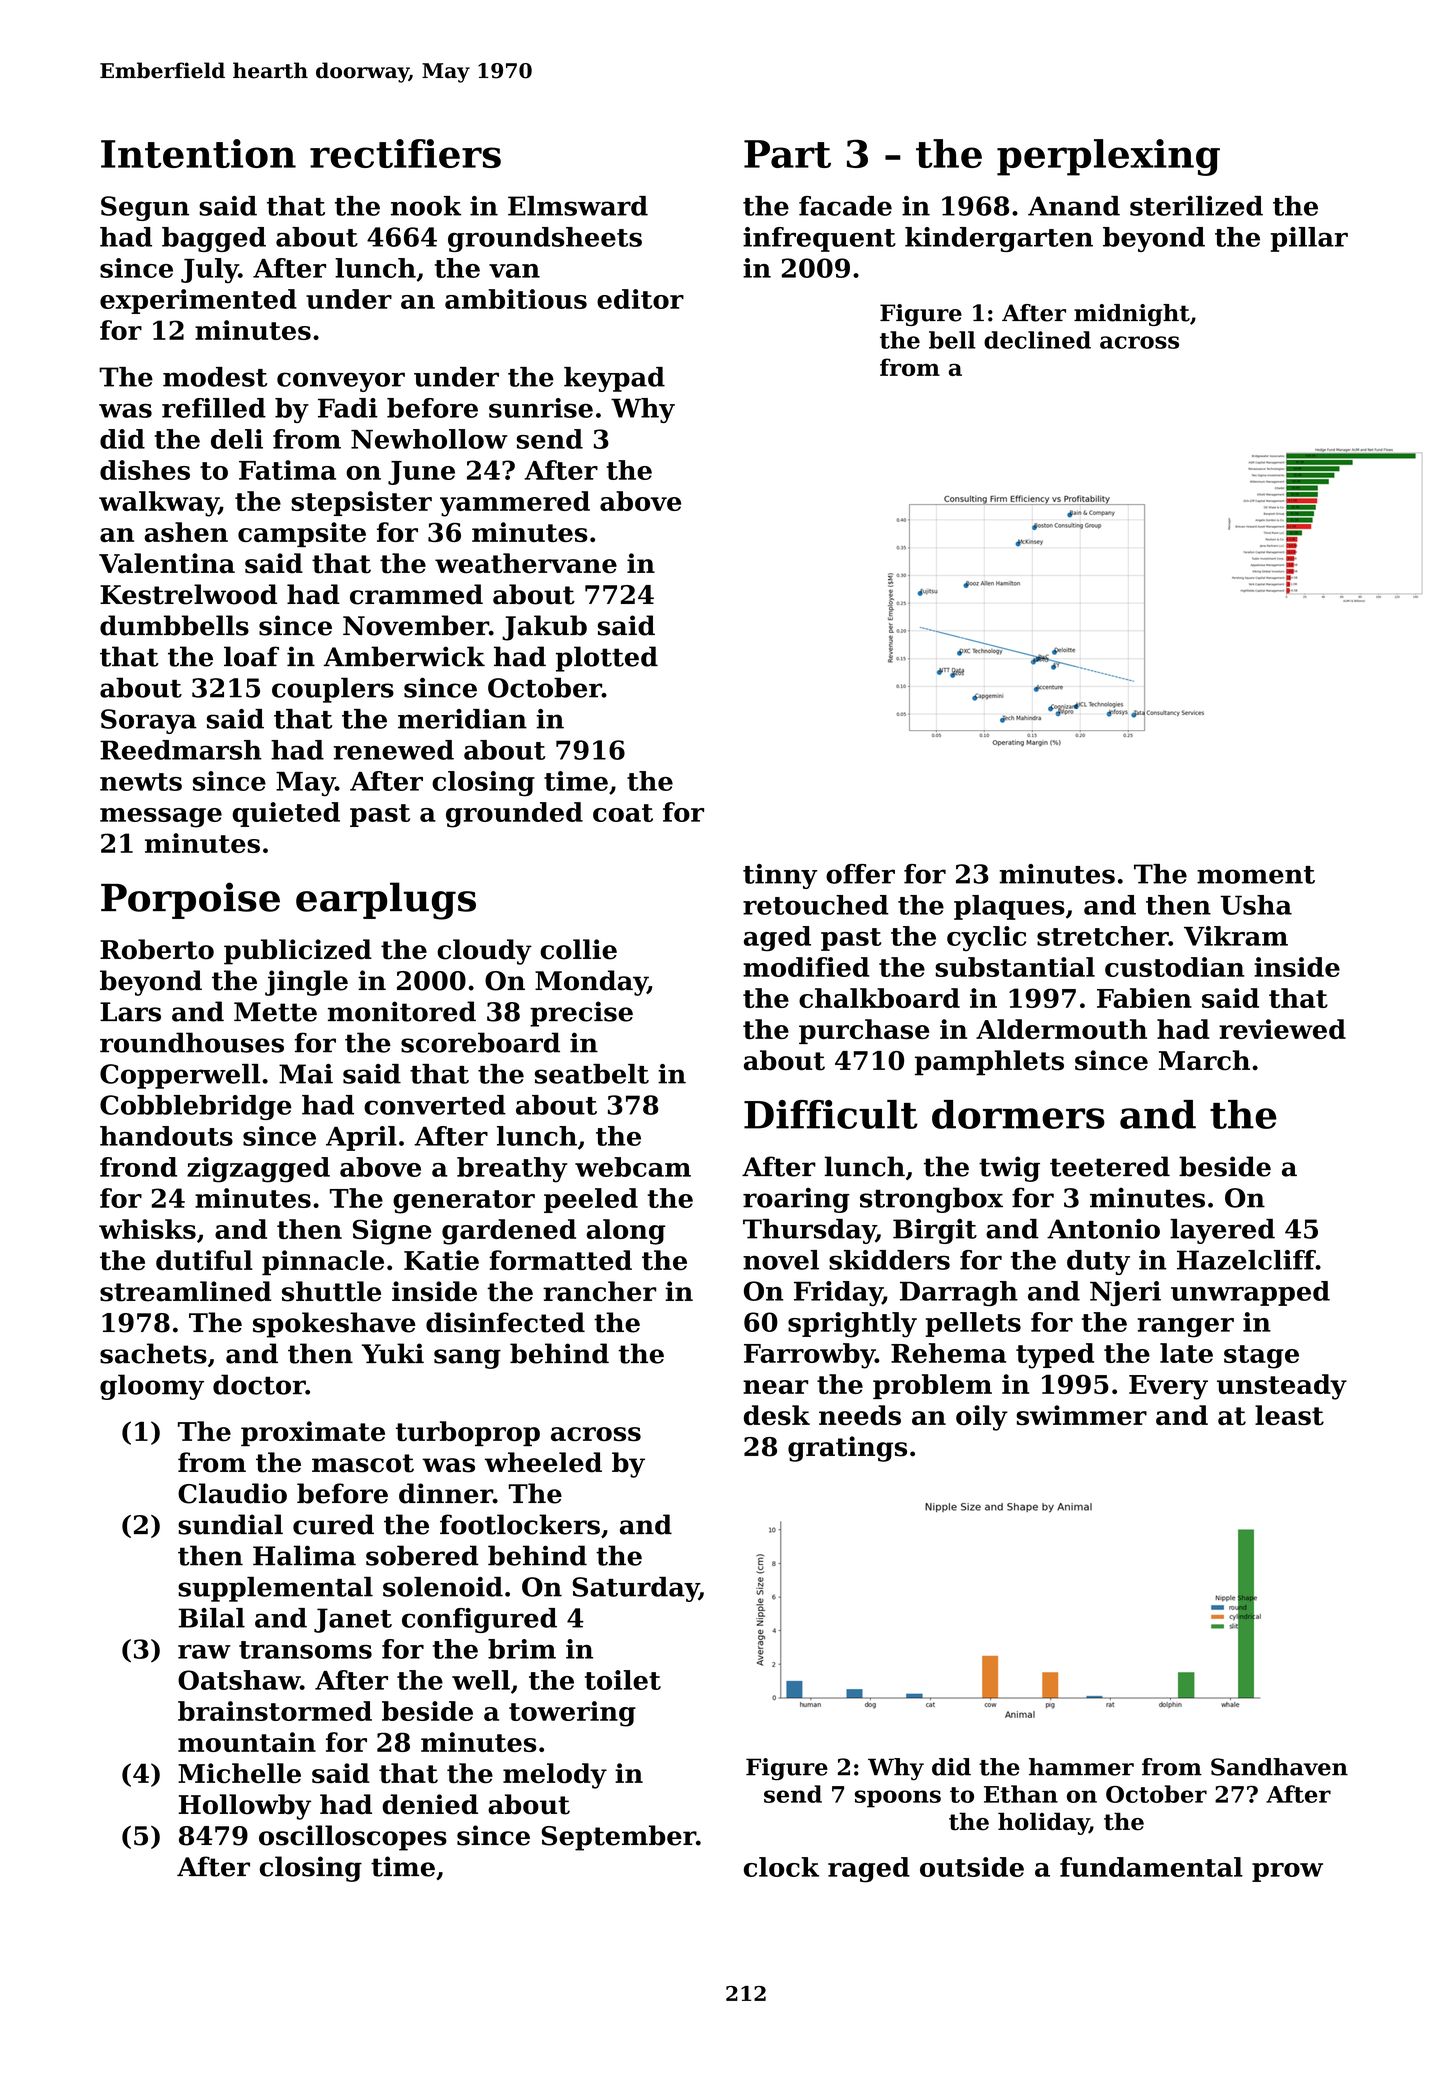 The image size is (1450, 2100). Describe the element at coordinates (623, 813) in the screenshot. I see `coat` at that location.
